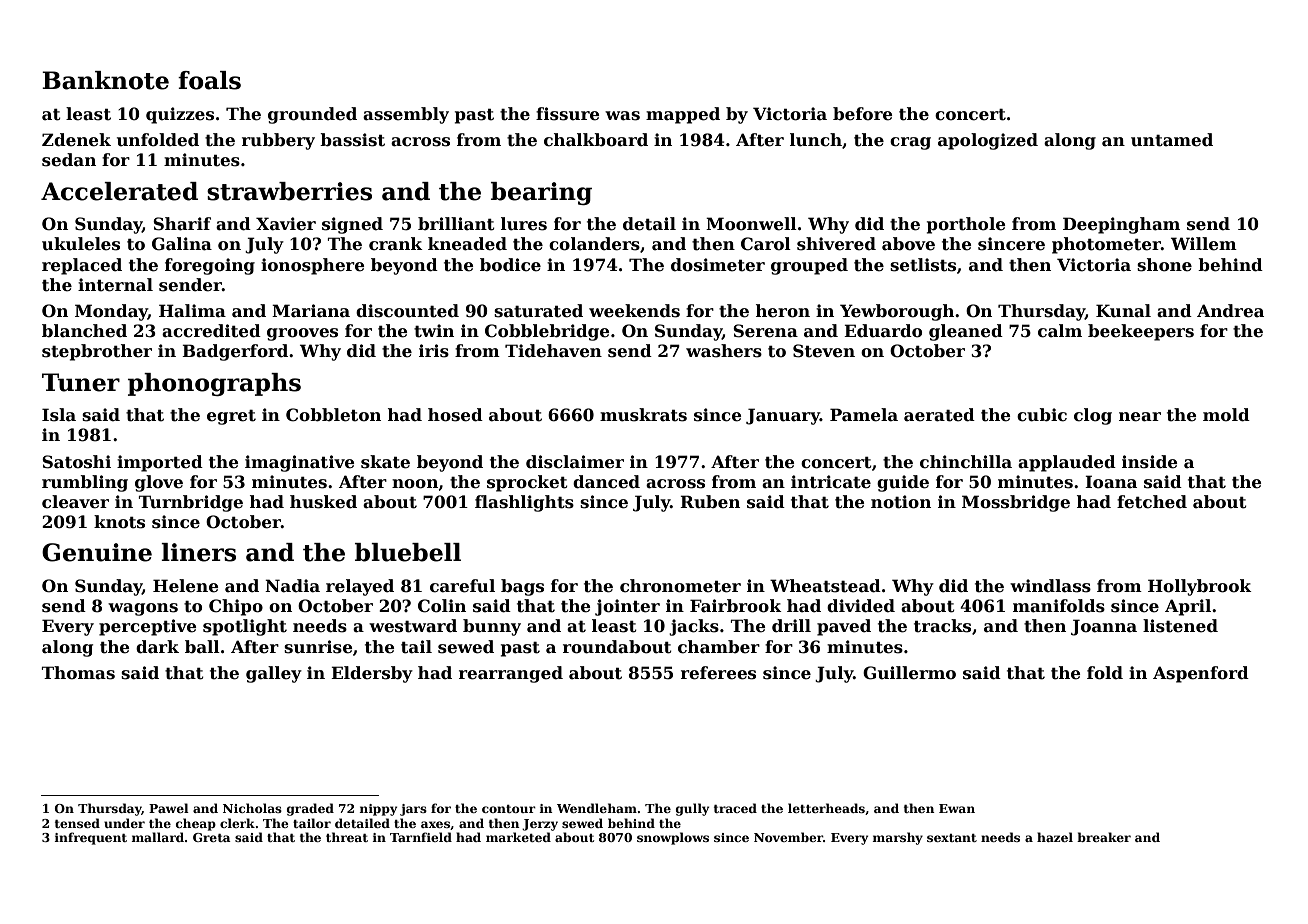 The height and width of the screenshot is (924, 1308). What do you see at coordinates (547, 332) in the screenshot?
I see `Cobblebridge` at bounding box center [547, 332].
